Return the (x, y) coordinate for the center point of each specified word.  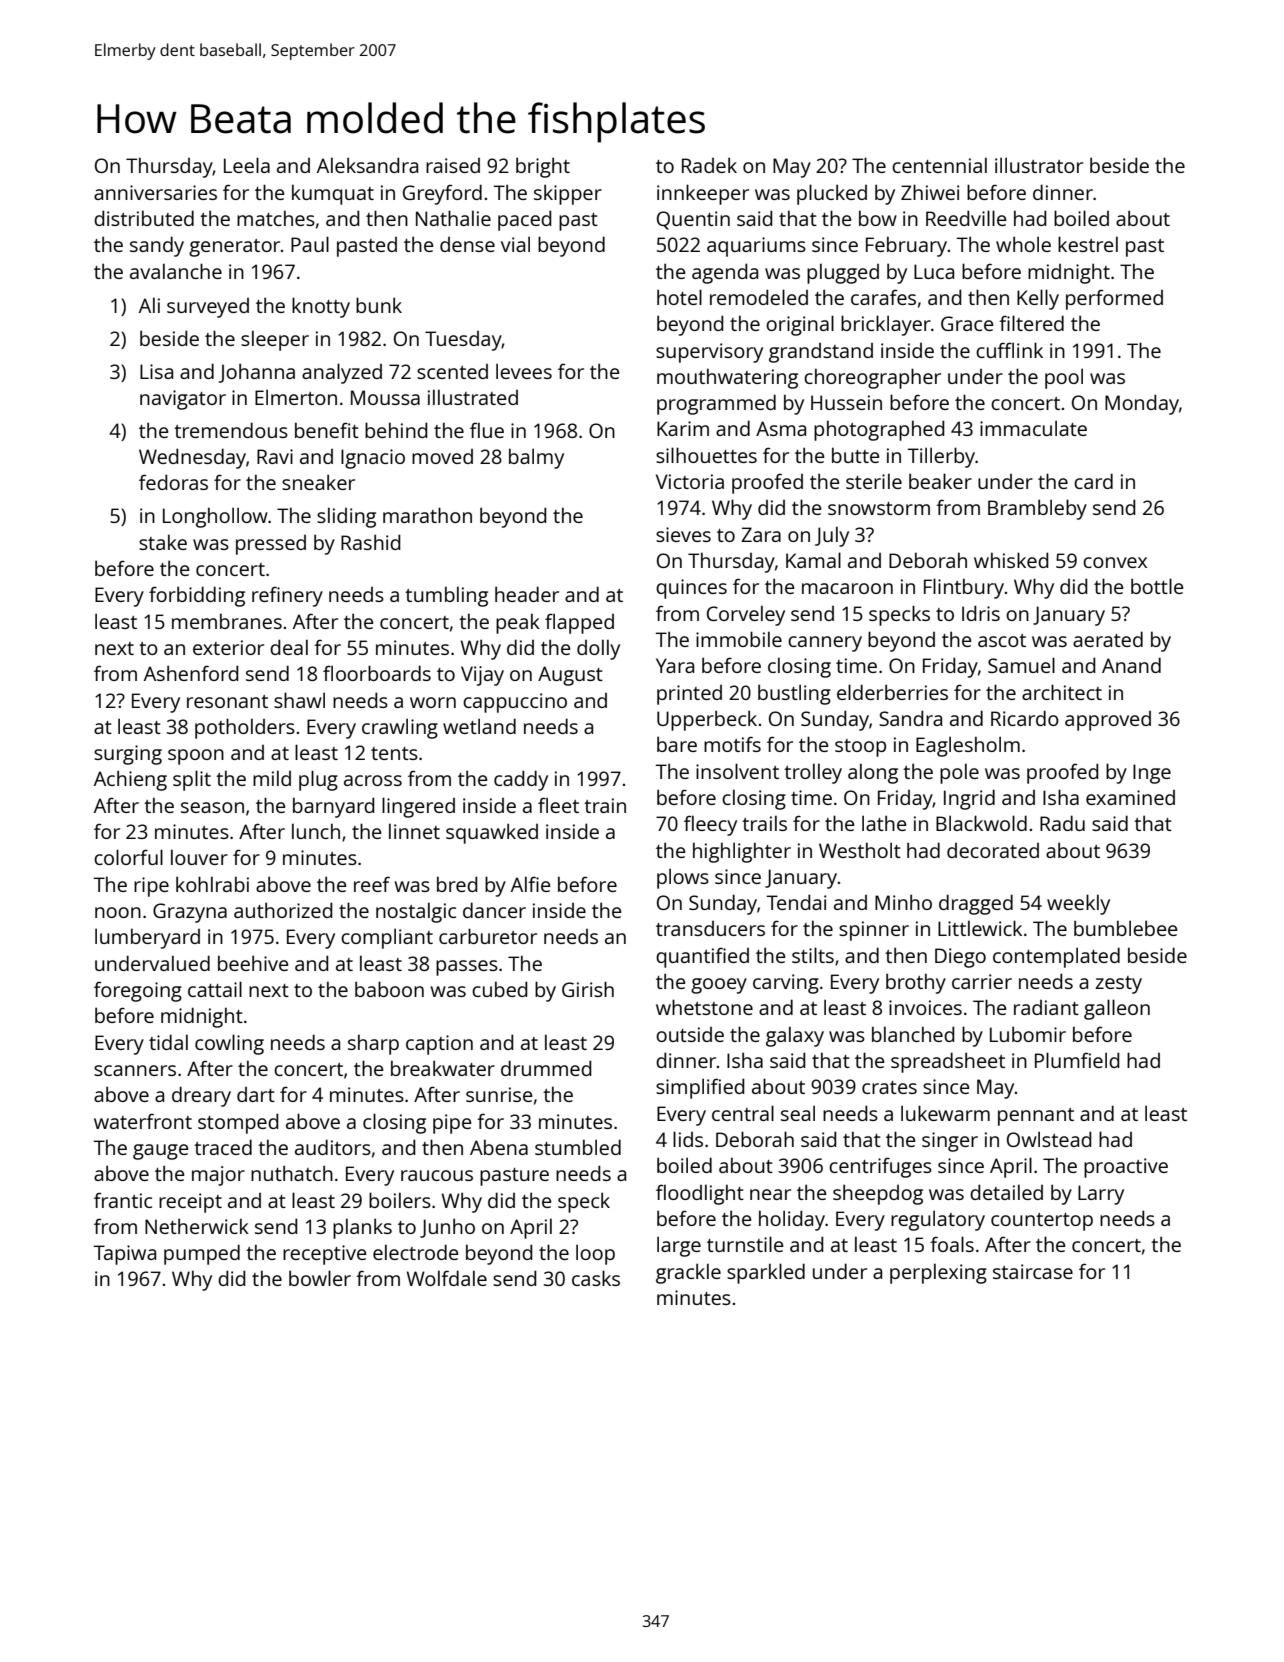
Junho (447, 1228)
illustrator (1039, 165)
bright (543, 167)
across (373, 780)
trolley (813, 773)
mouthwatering (727, 378)
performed (1114, 299)
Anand (1131, 665)
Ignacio (373, 459)
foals (952, 1244)
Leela (247, 165)
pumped (202, 1254)
